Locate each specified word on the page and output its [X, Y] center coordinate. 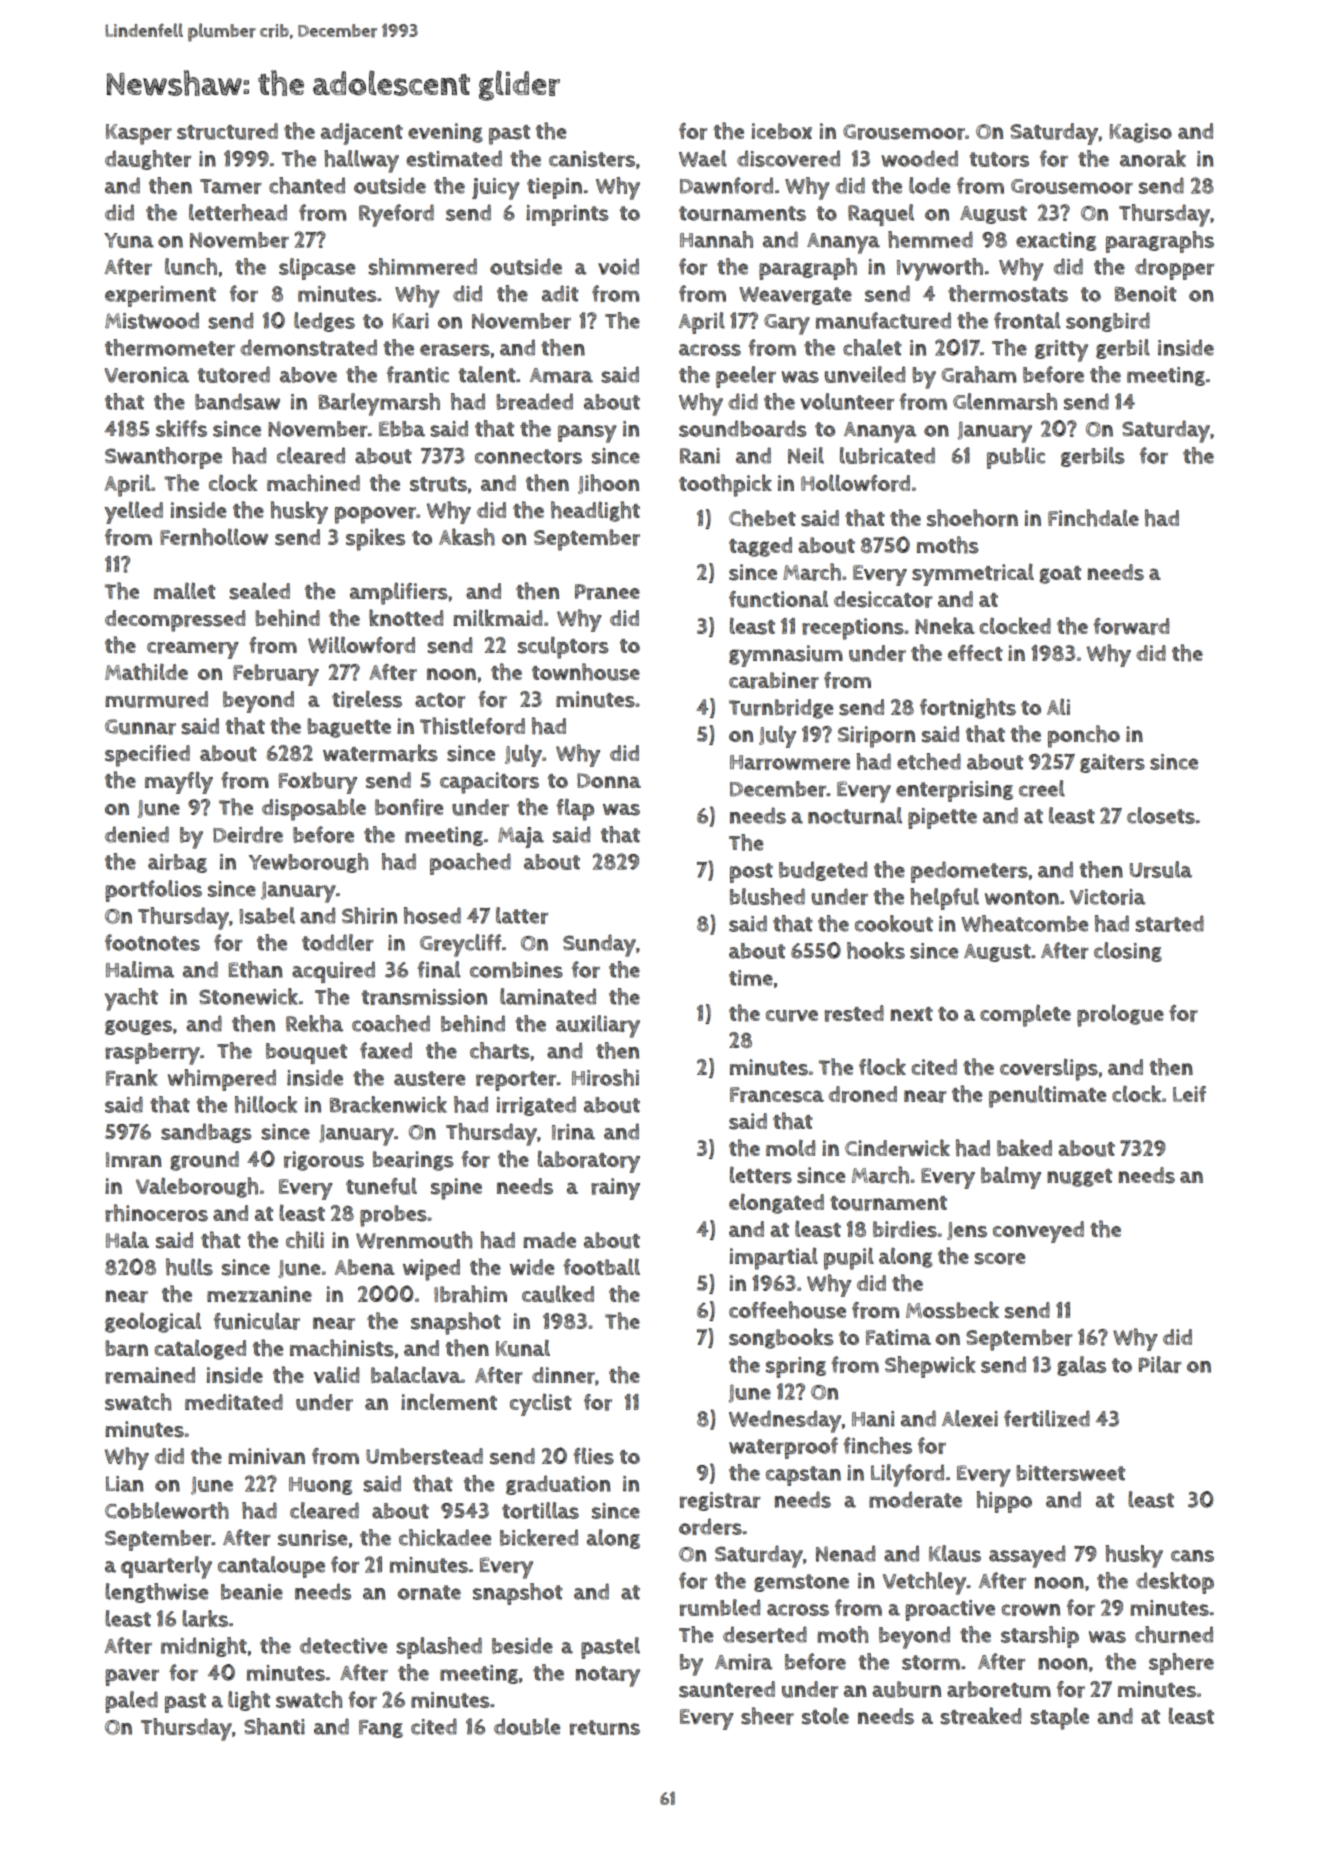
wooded [919, 158]
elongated [776, 1203]
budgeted [823, 871]
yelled [133, 512]
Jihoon [608, 484]
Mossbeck [952, 1310]
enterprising [954, 791]
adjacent [362, 134]
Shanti [274, 1726]
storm [931, 1662]
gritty [1061, 351]
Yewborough [308, 863]
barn [126, 1348]
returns [605, 1727]
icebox [782, 131]
